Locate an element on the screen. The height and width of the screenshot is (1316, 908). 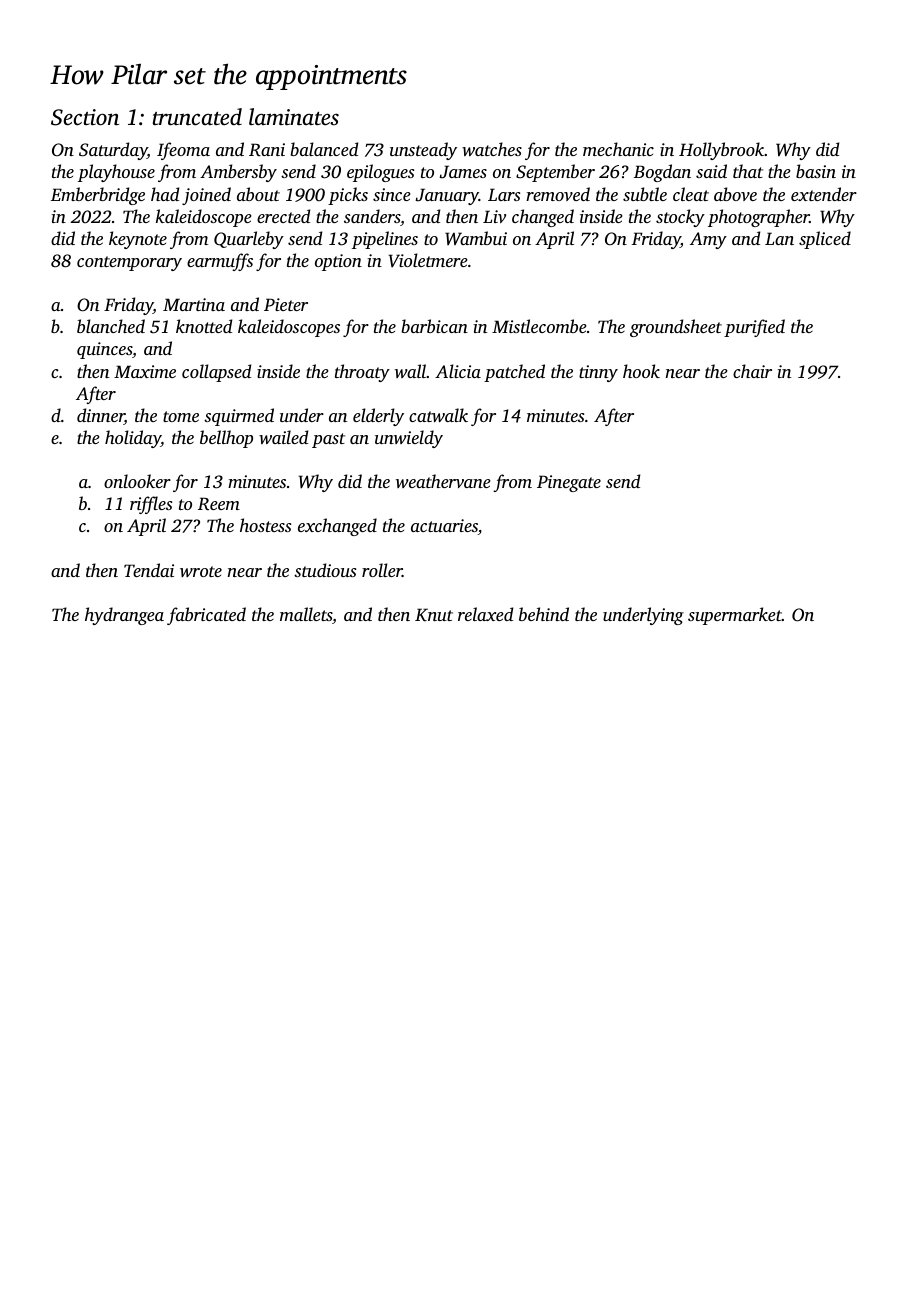
mallets is located at coordinates (306, 614).
